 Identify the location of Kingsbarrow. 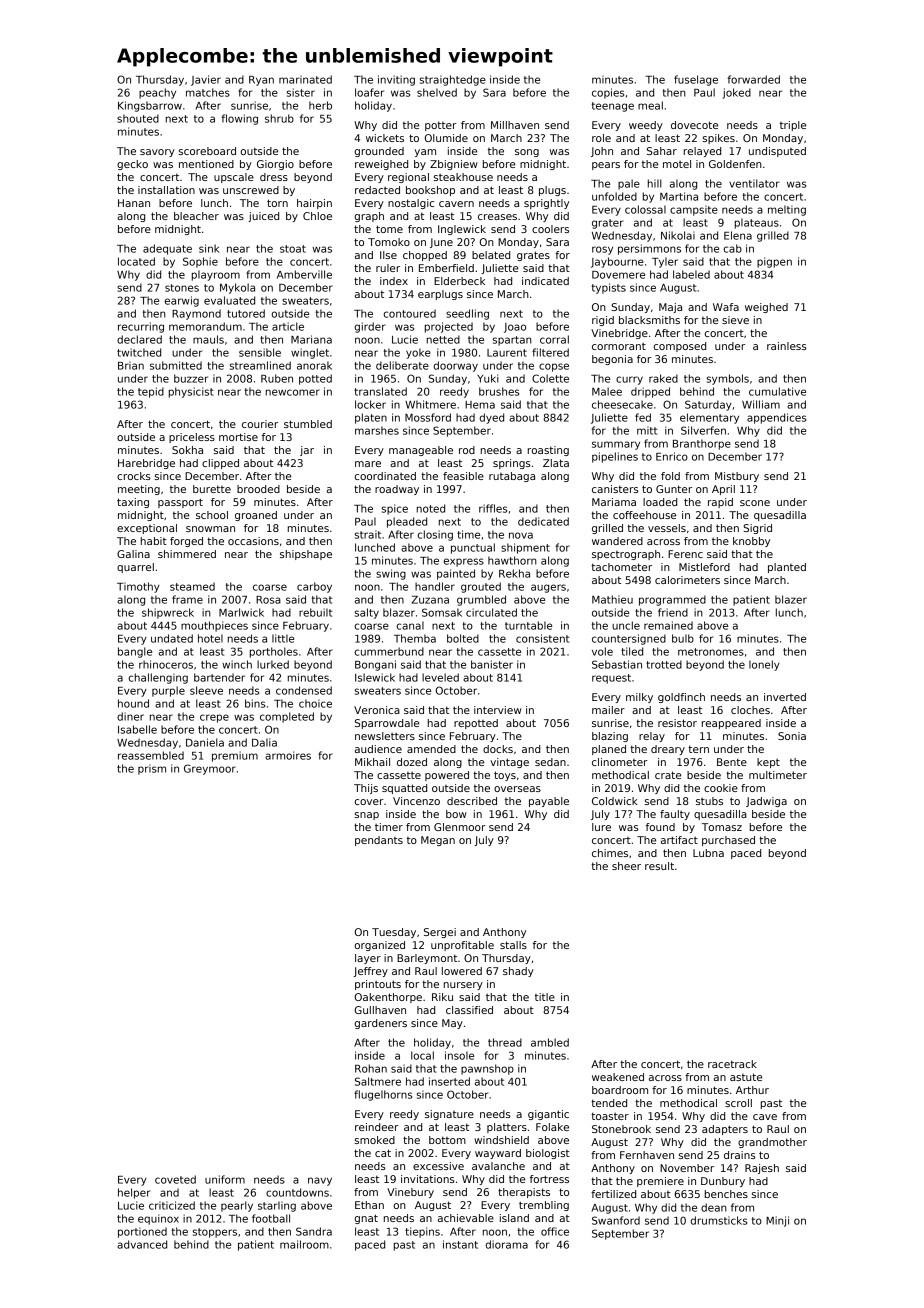
(150, 106).
